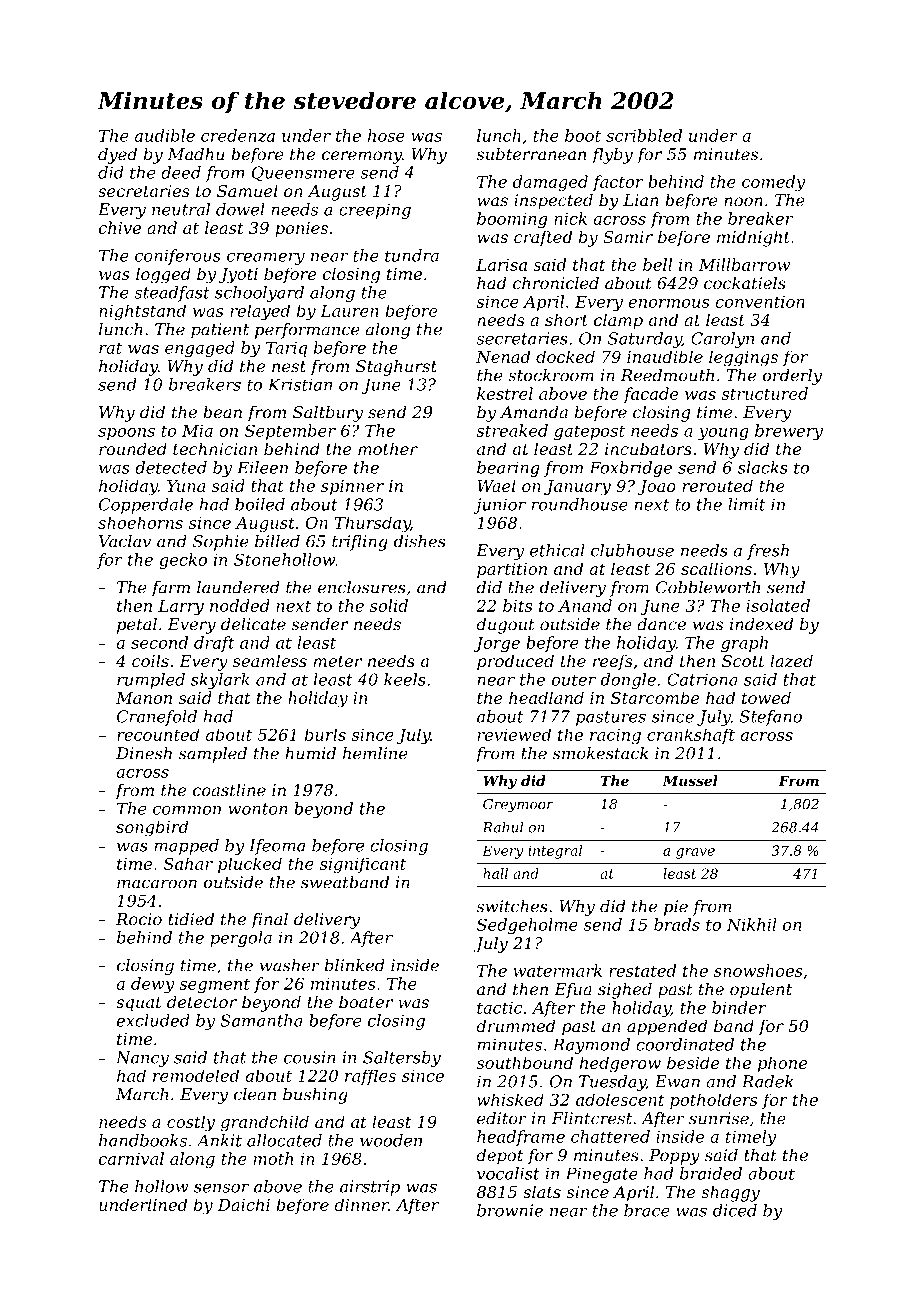  Describe the element at coordinates (402, 1059) in the screenshot. I see `Saltersby` at that location.
